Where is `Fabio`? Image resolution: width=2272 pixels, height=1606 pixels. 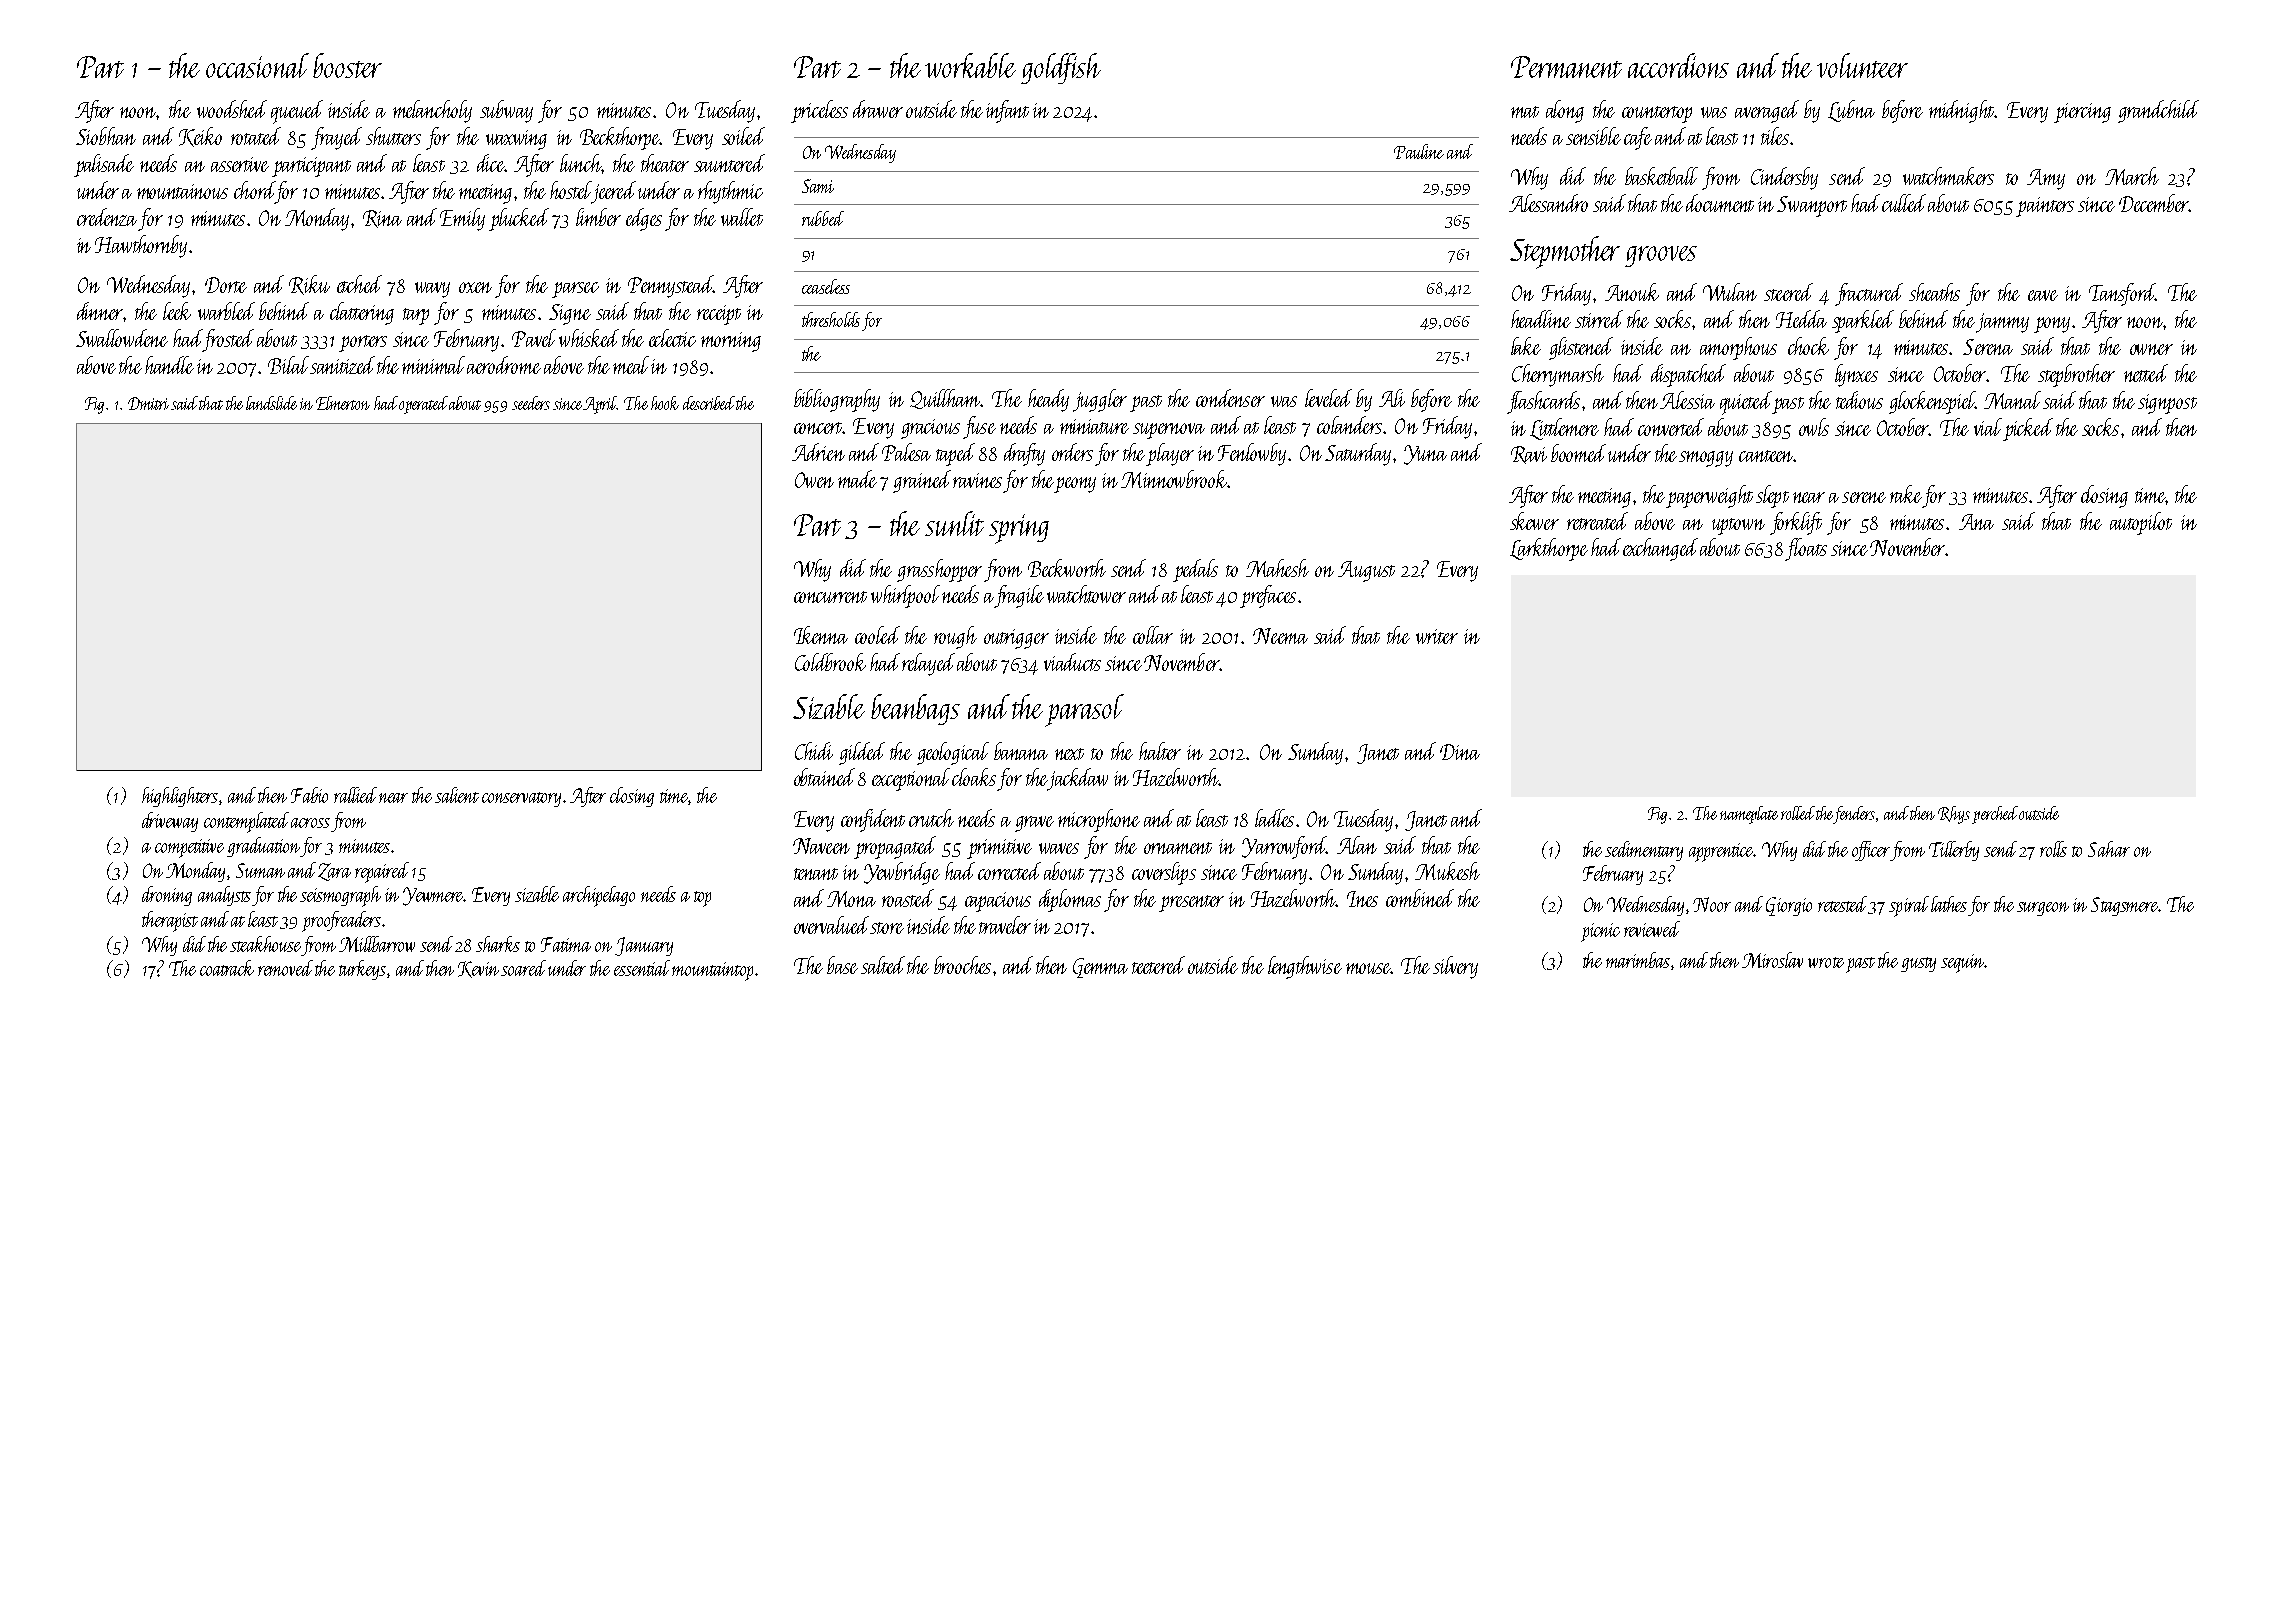
Fabio is located at coordinates (309, 795).
